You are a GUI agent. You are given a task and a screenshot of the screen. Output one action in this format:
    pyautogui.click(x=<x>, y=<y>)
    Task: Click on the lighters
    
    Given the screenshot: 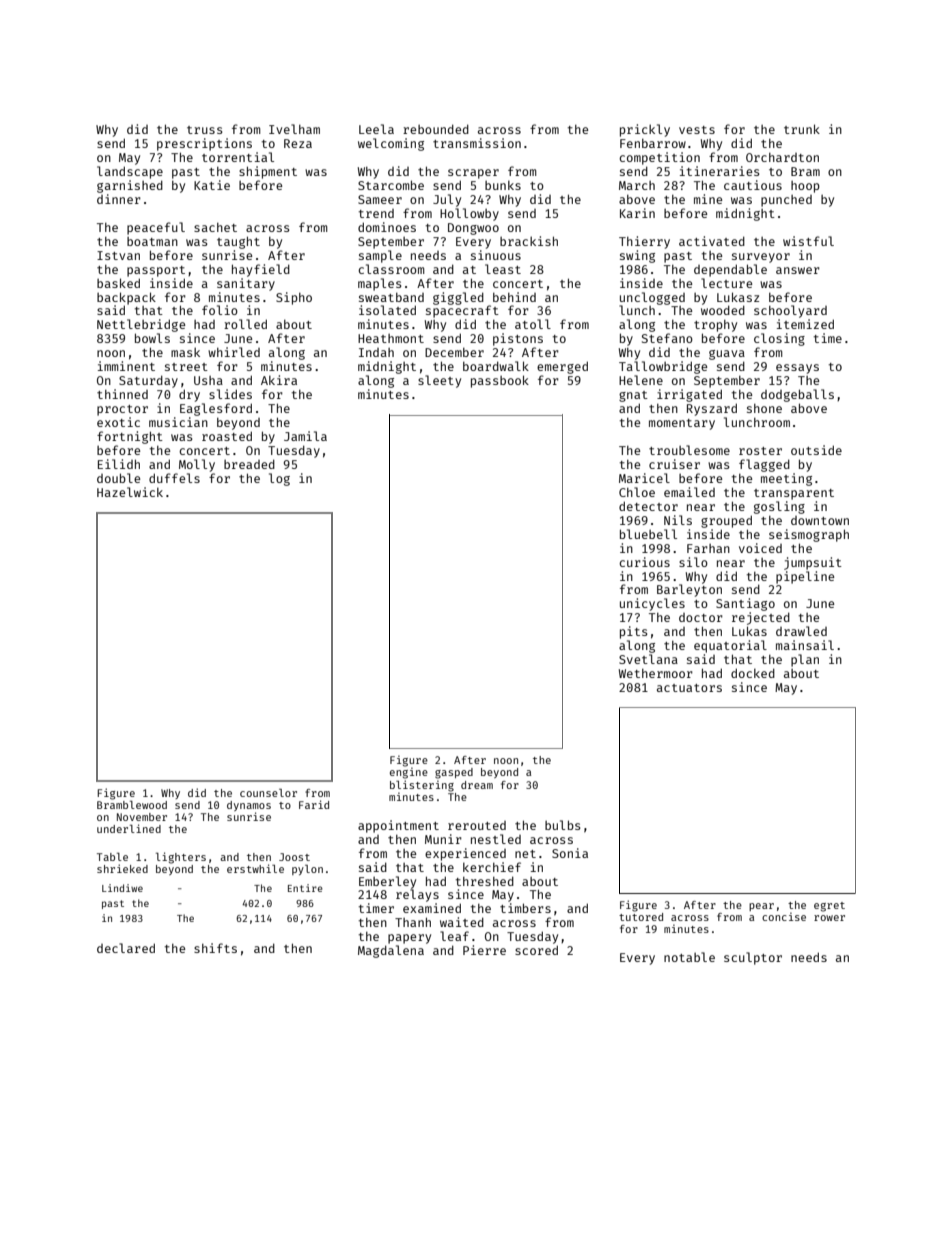 What is the action you would take?
    pyautogui.click(x=181, y=858)
